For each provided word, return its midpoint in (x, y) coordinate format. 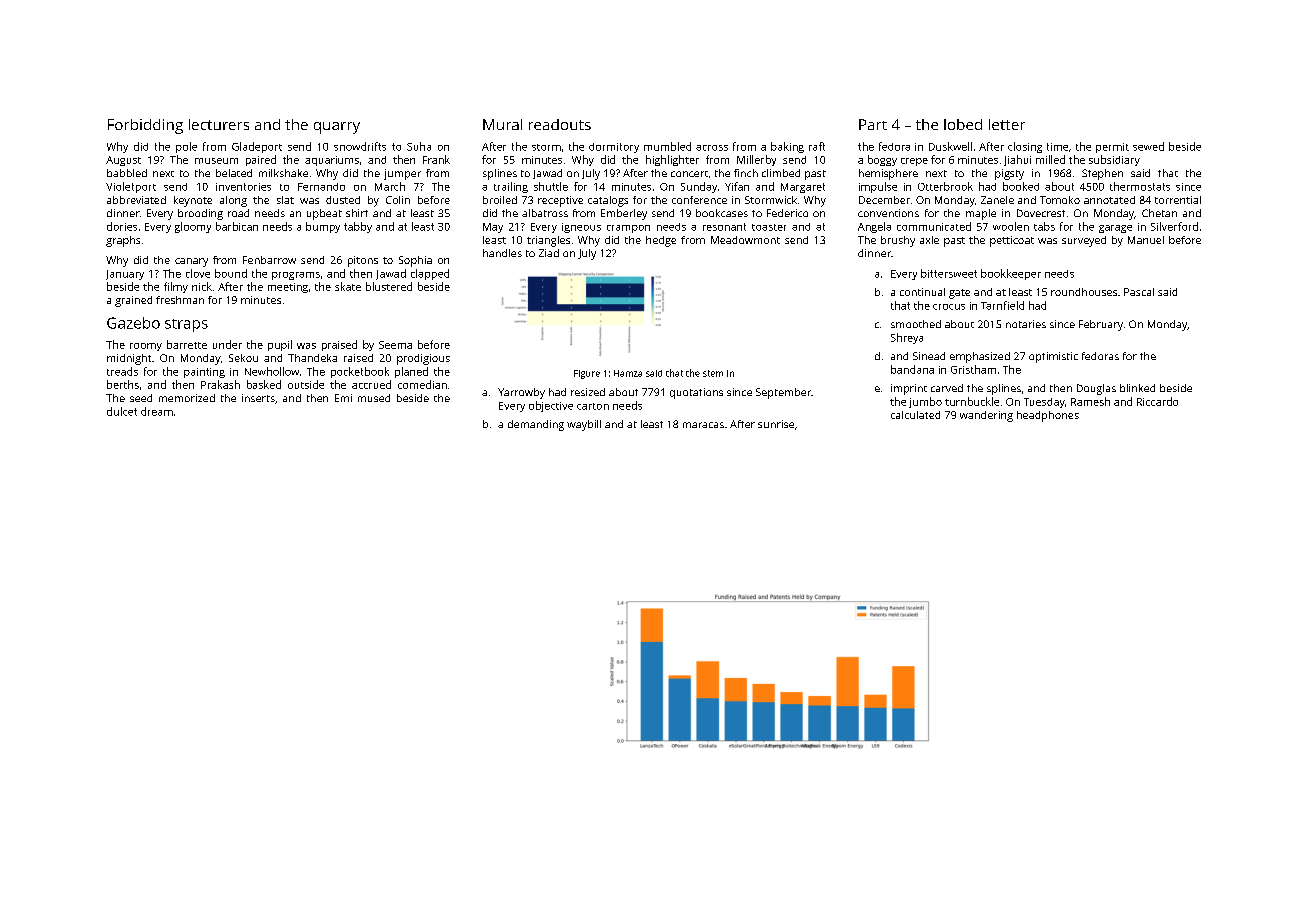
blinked (1137, 388)
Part (873, 124)
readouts (560, 124)
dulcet (122, 411)
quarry (337, 128)
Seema (395, 345)
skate (348, 286)
